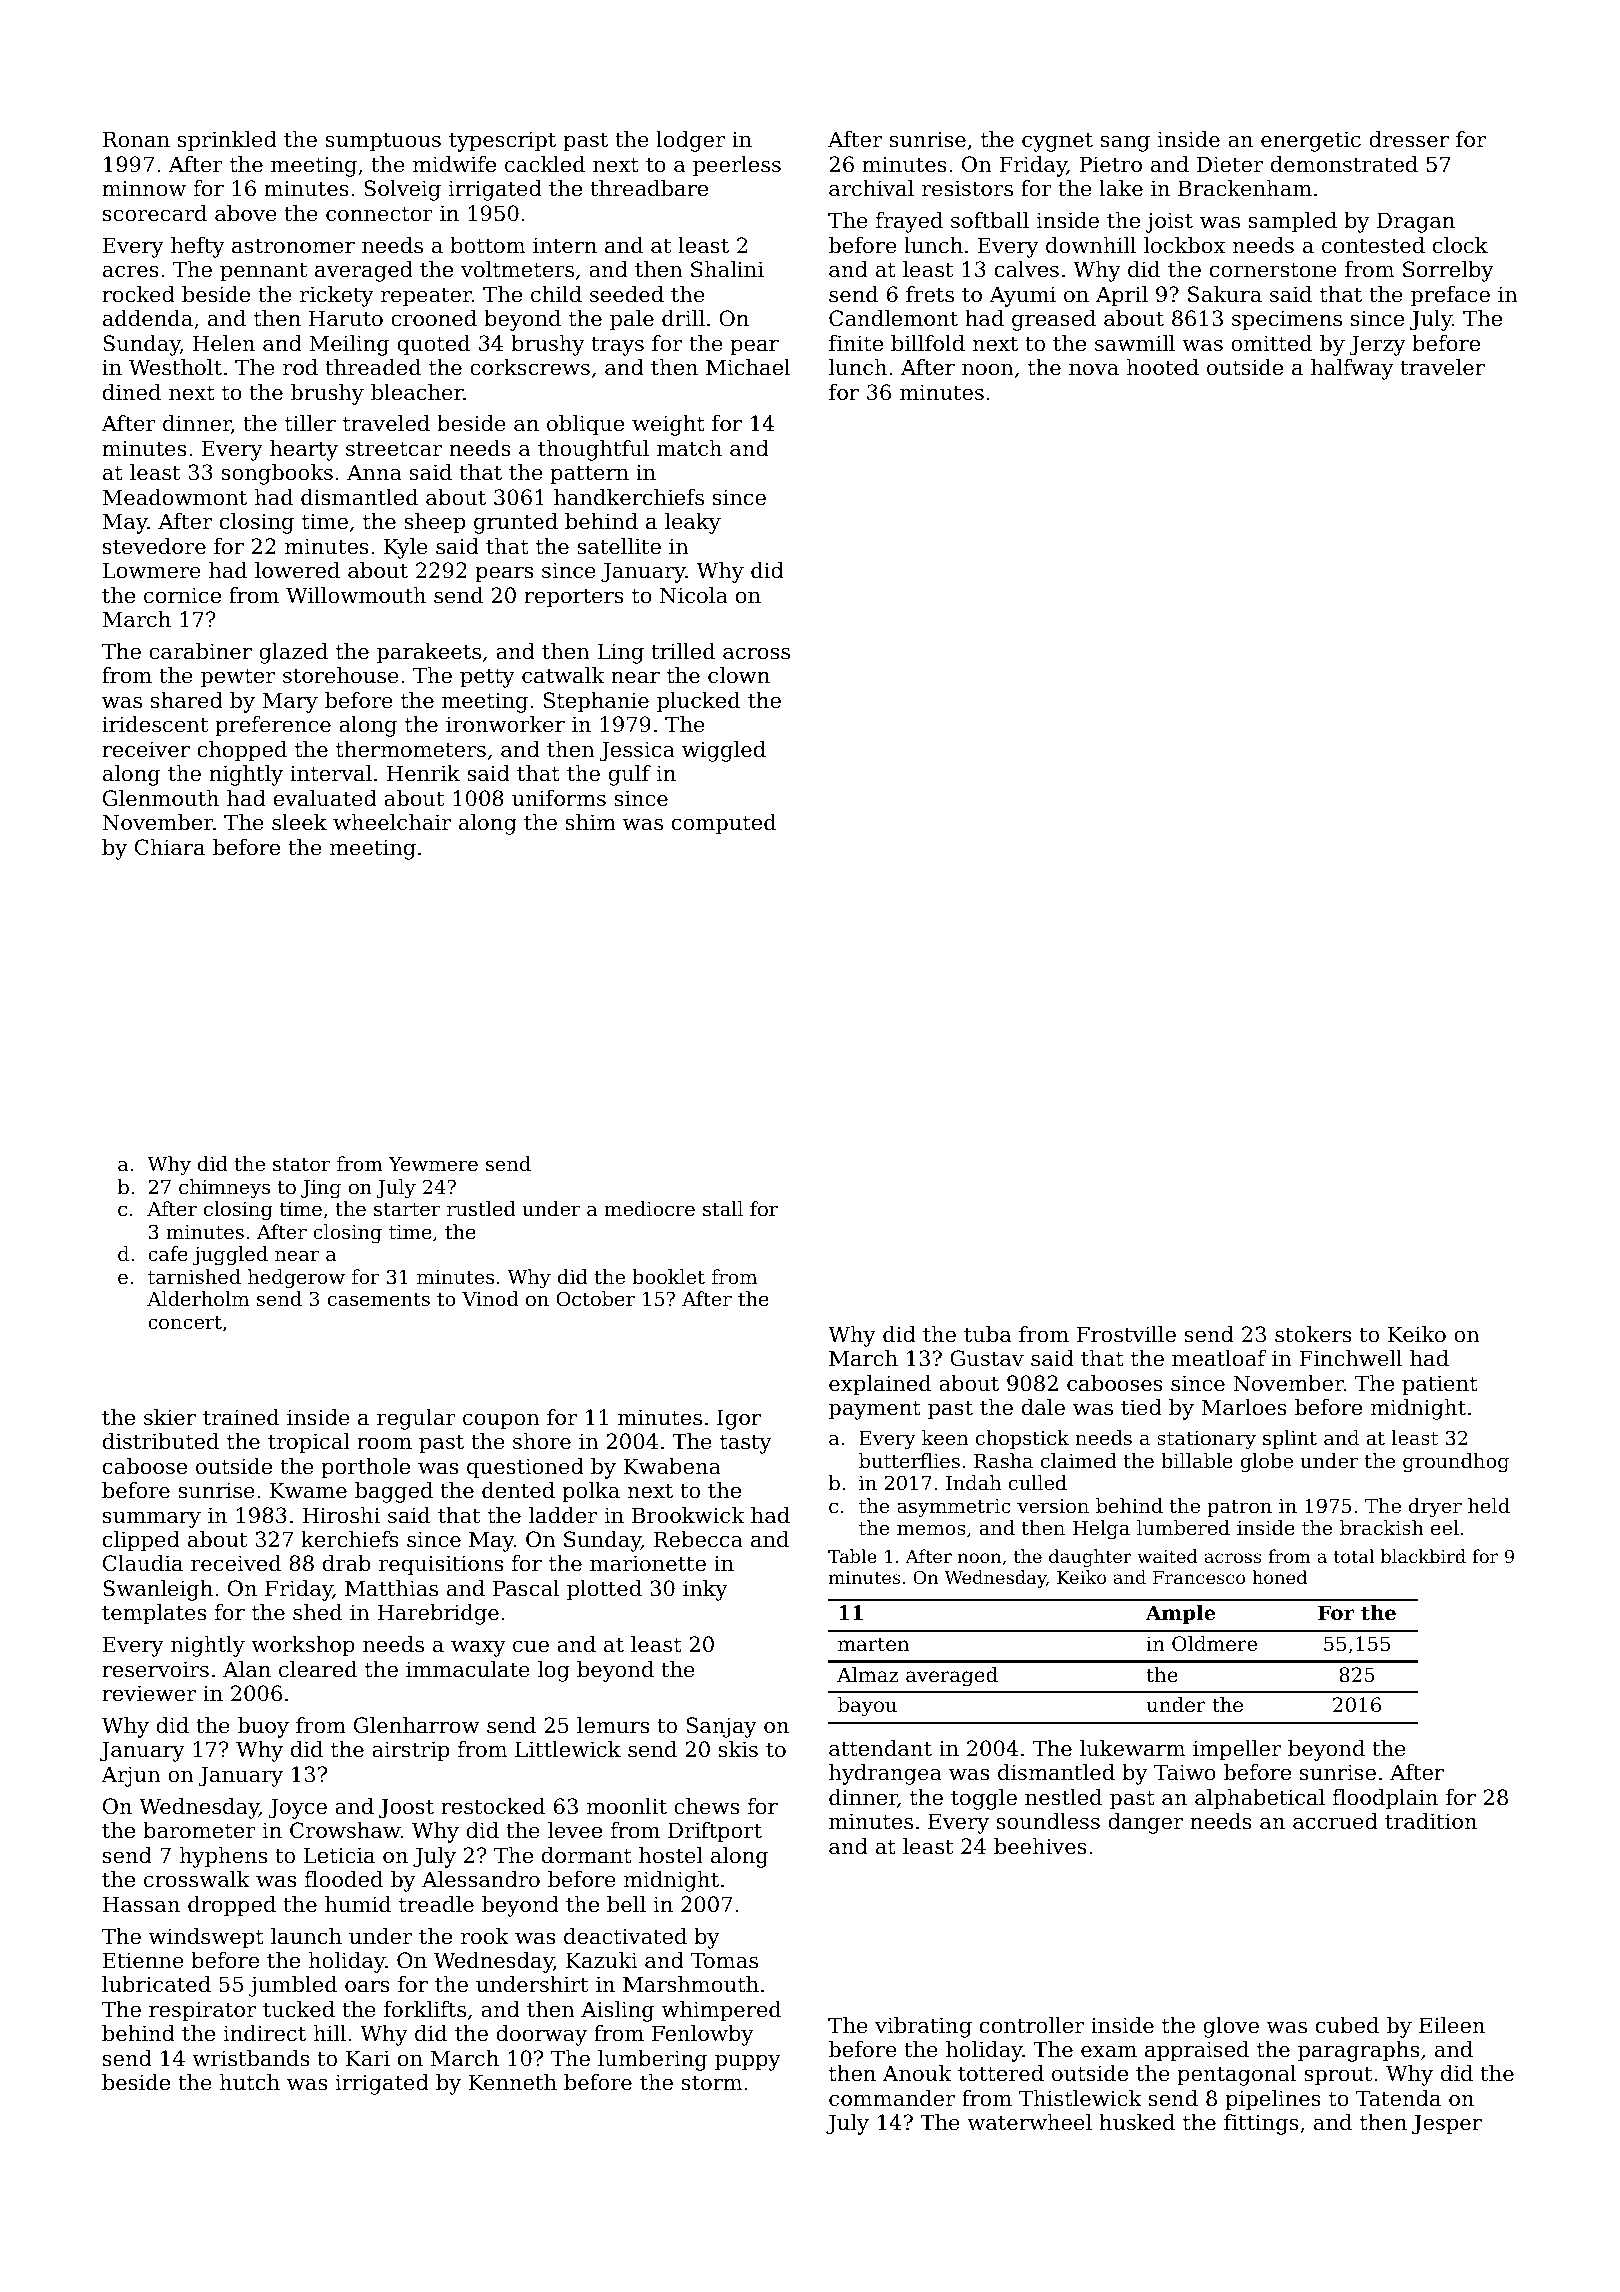  I want to click on husked, so click(1137, 2122).
